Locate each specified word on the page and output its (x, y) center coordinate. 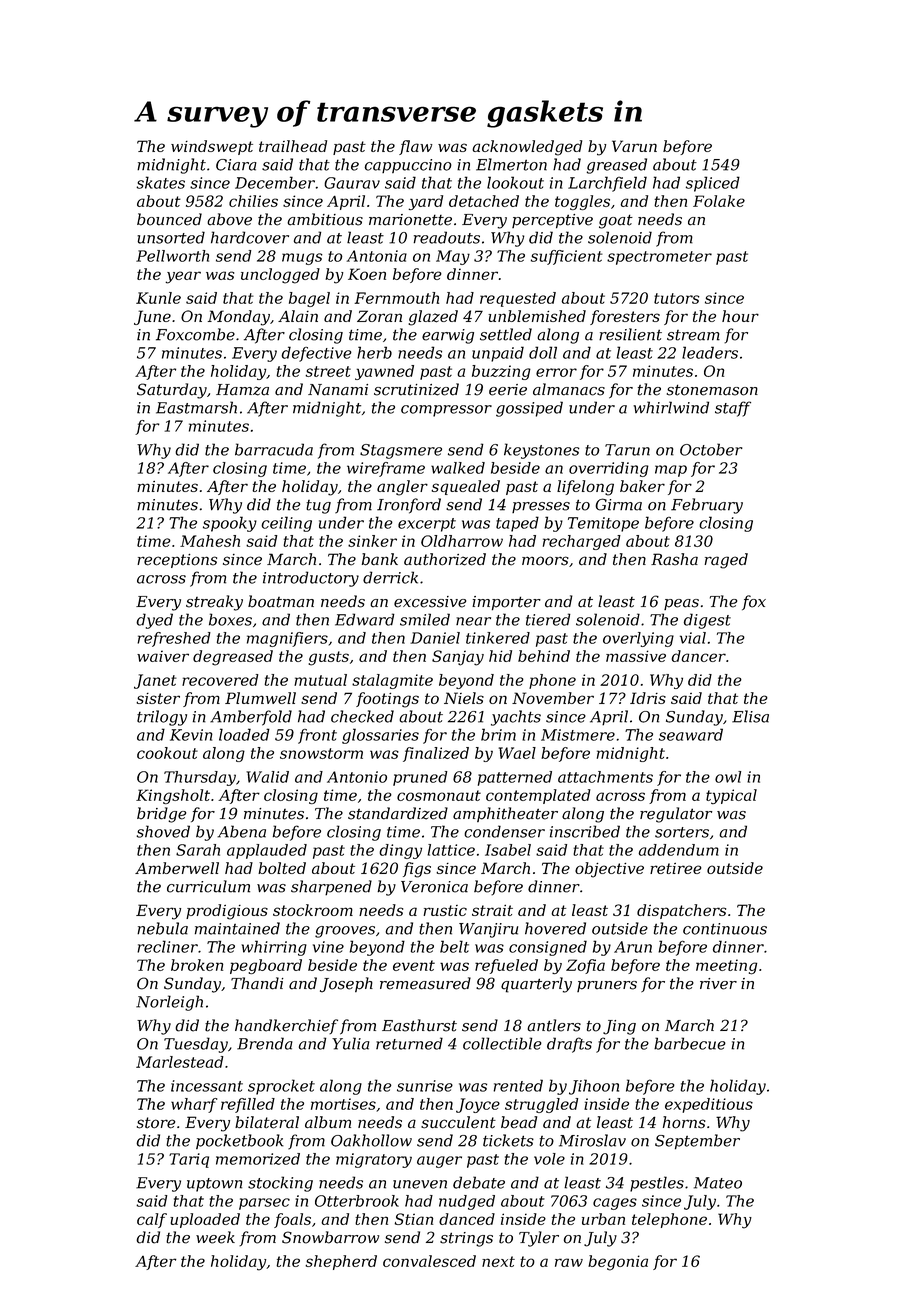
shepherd (341, 1262)
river (718, 984)
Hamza (242, 390)
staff (733, 409)
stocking (280, 1184)
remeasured (425, 983)
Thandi (257, 983)
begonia (618, 1263)
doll (543, 352)
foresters (625, 317)
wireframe (386, 469)
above (229, 219)
